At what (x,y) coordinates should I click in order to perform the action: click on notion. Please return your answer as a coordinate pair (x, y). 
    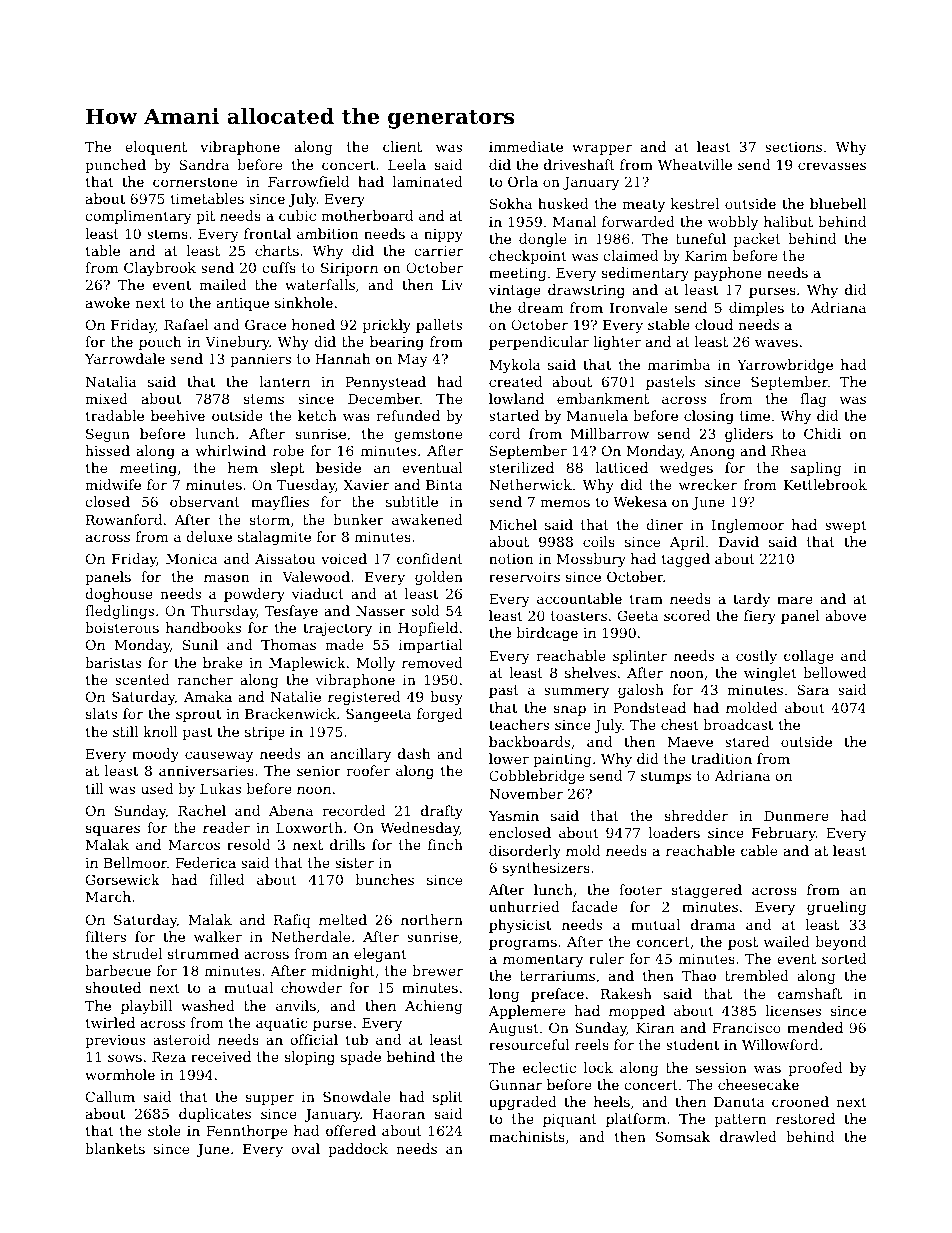
    Looking at the image, I should click on (511, 559).
